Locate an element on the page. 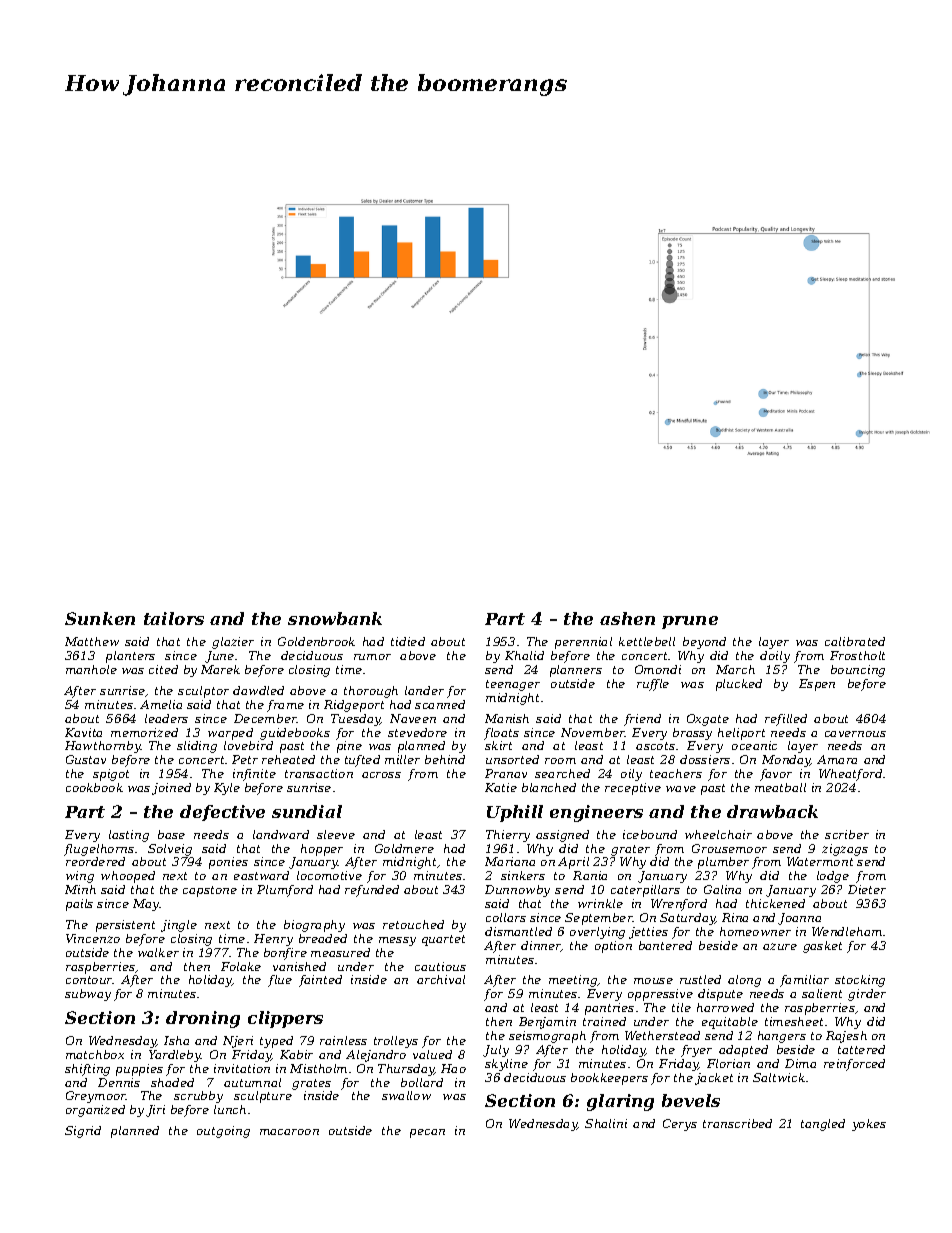  Ridgeport is located at coordinates (354, 706).
